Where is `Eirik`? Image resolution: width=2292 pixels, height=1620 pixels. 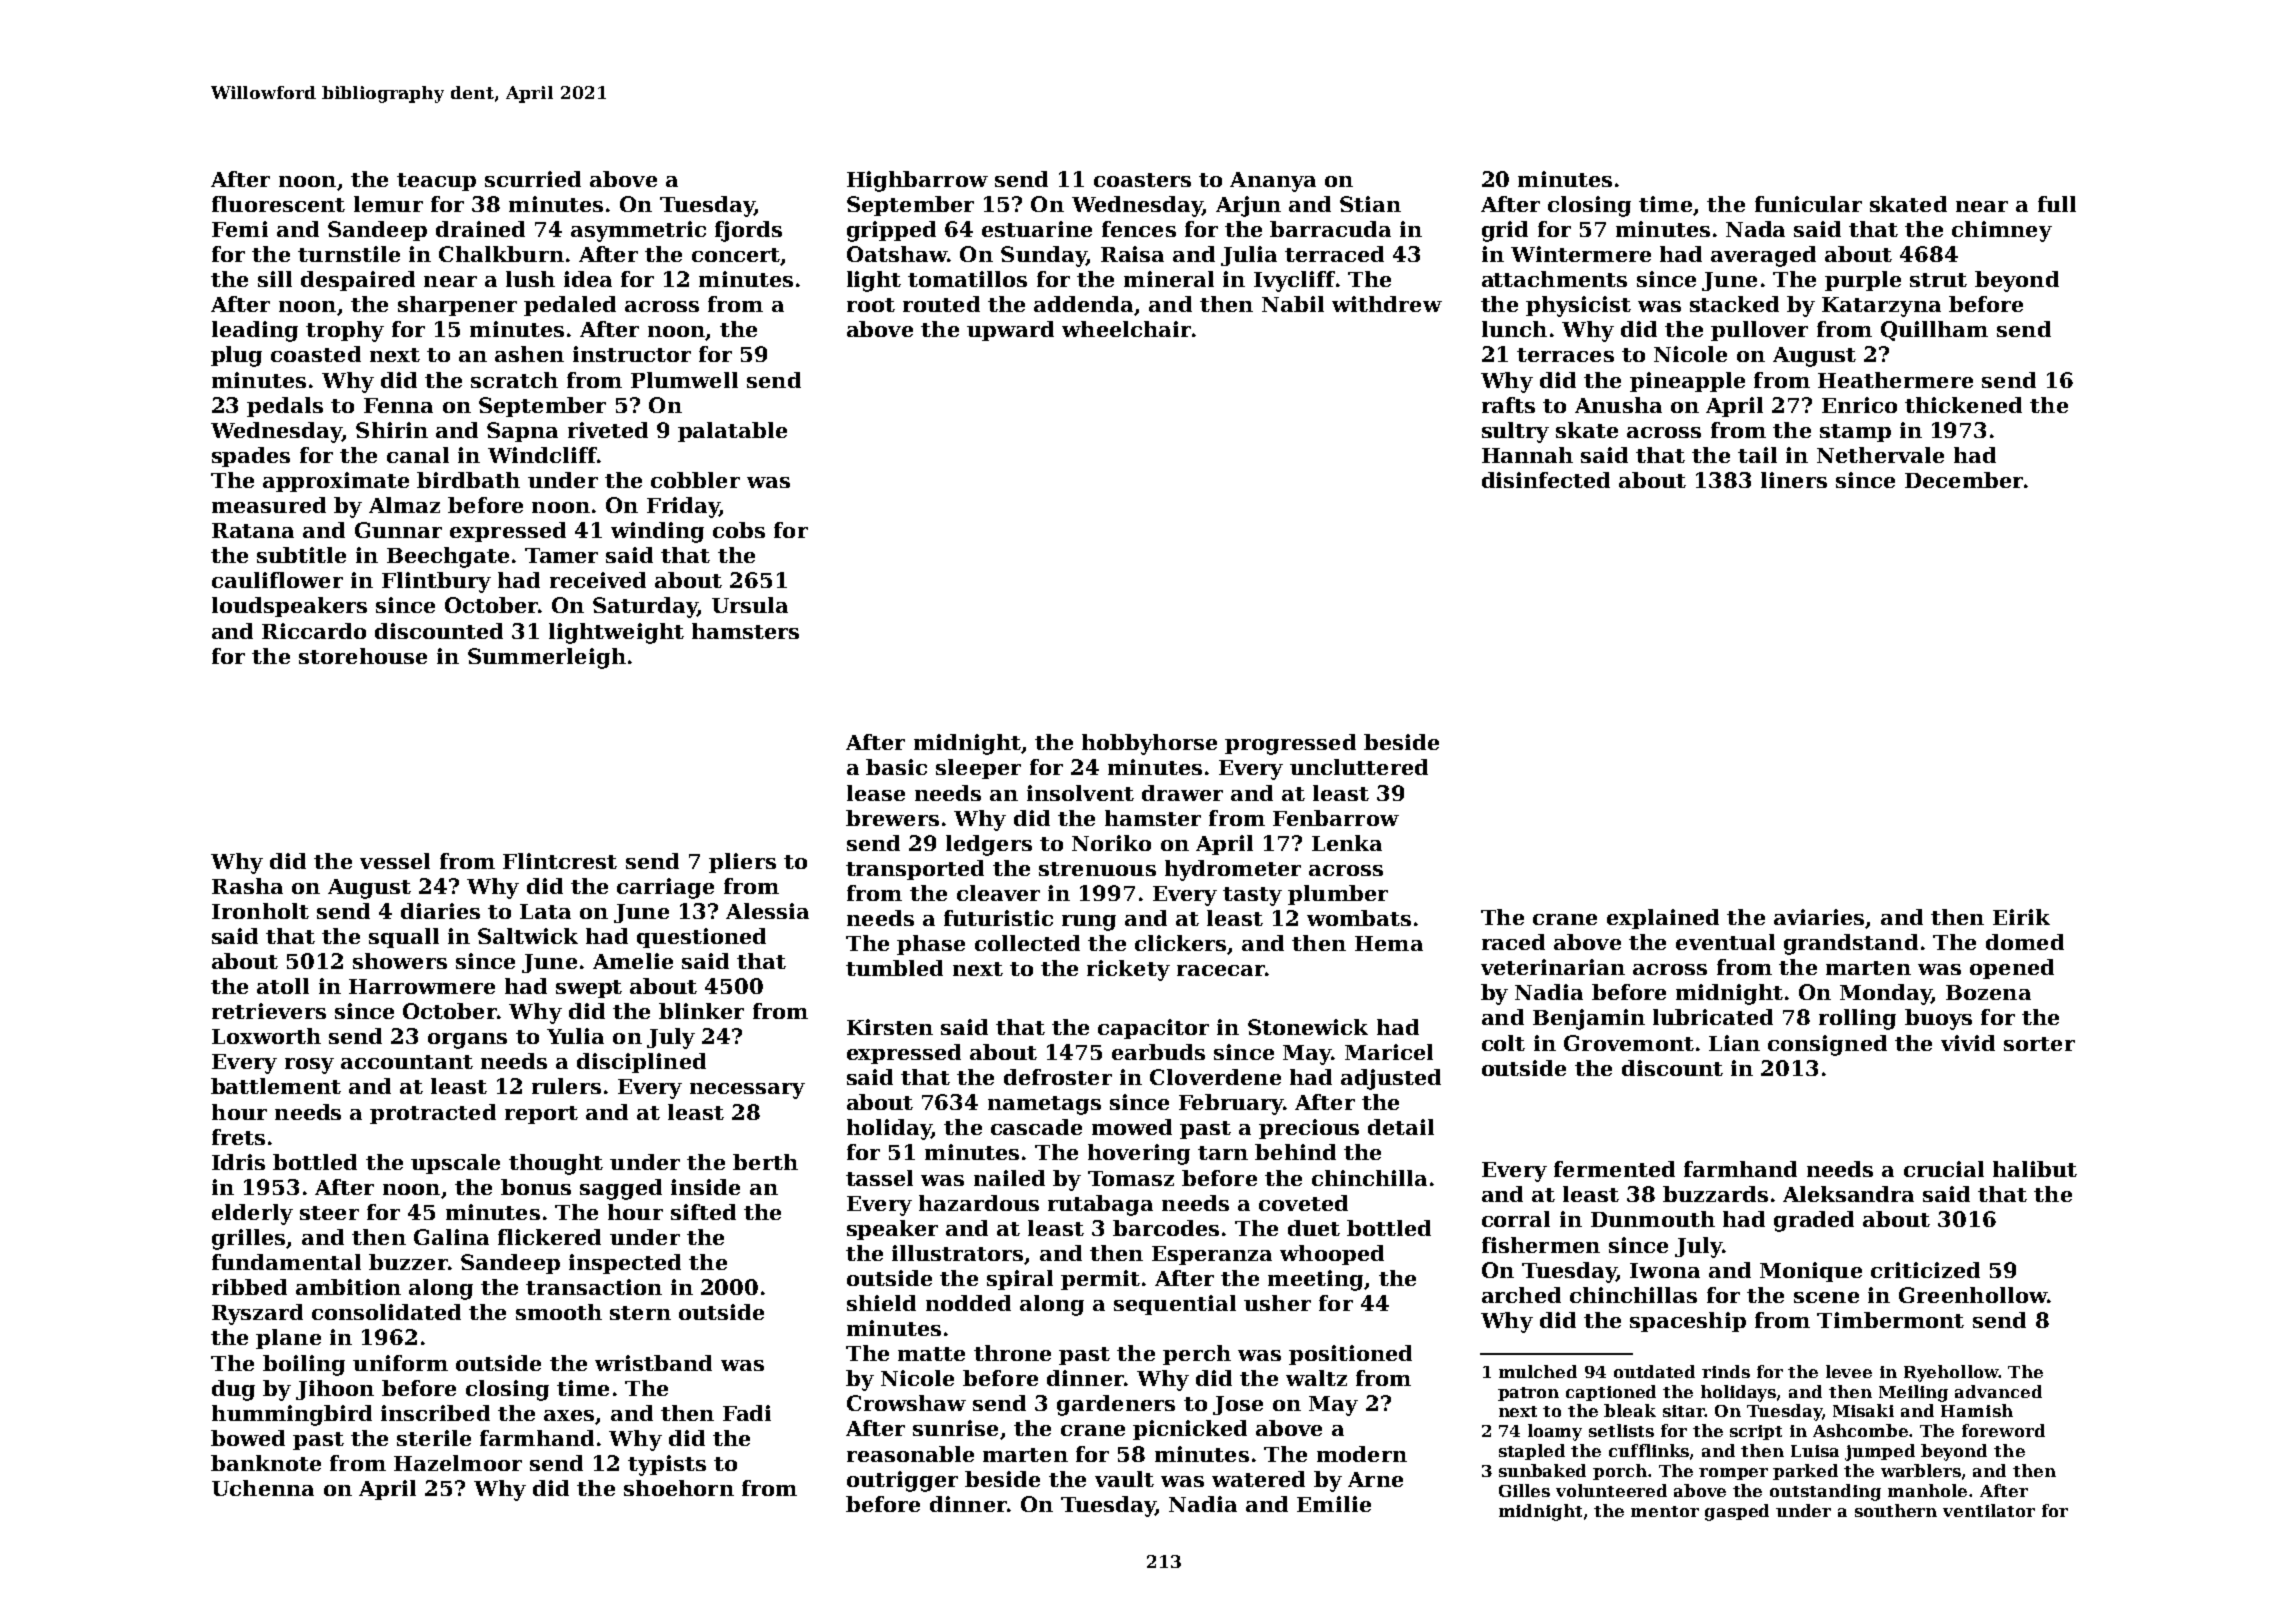
Eirik is located at coordinates (2021, 917).
